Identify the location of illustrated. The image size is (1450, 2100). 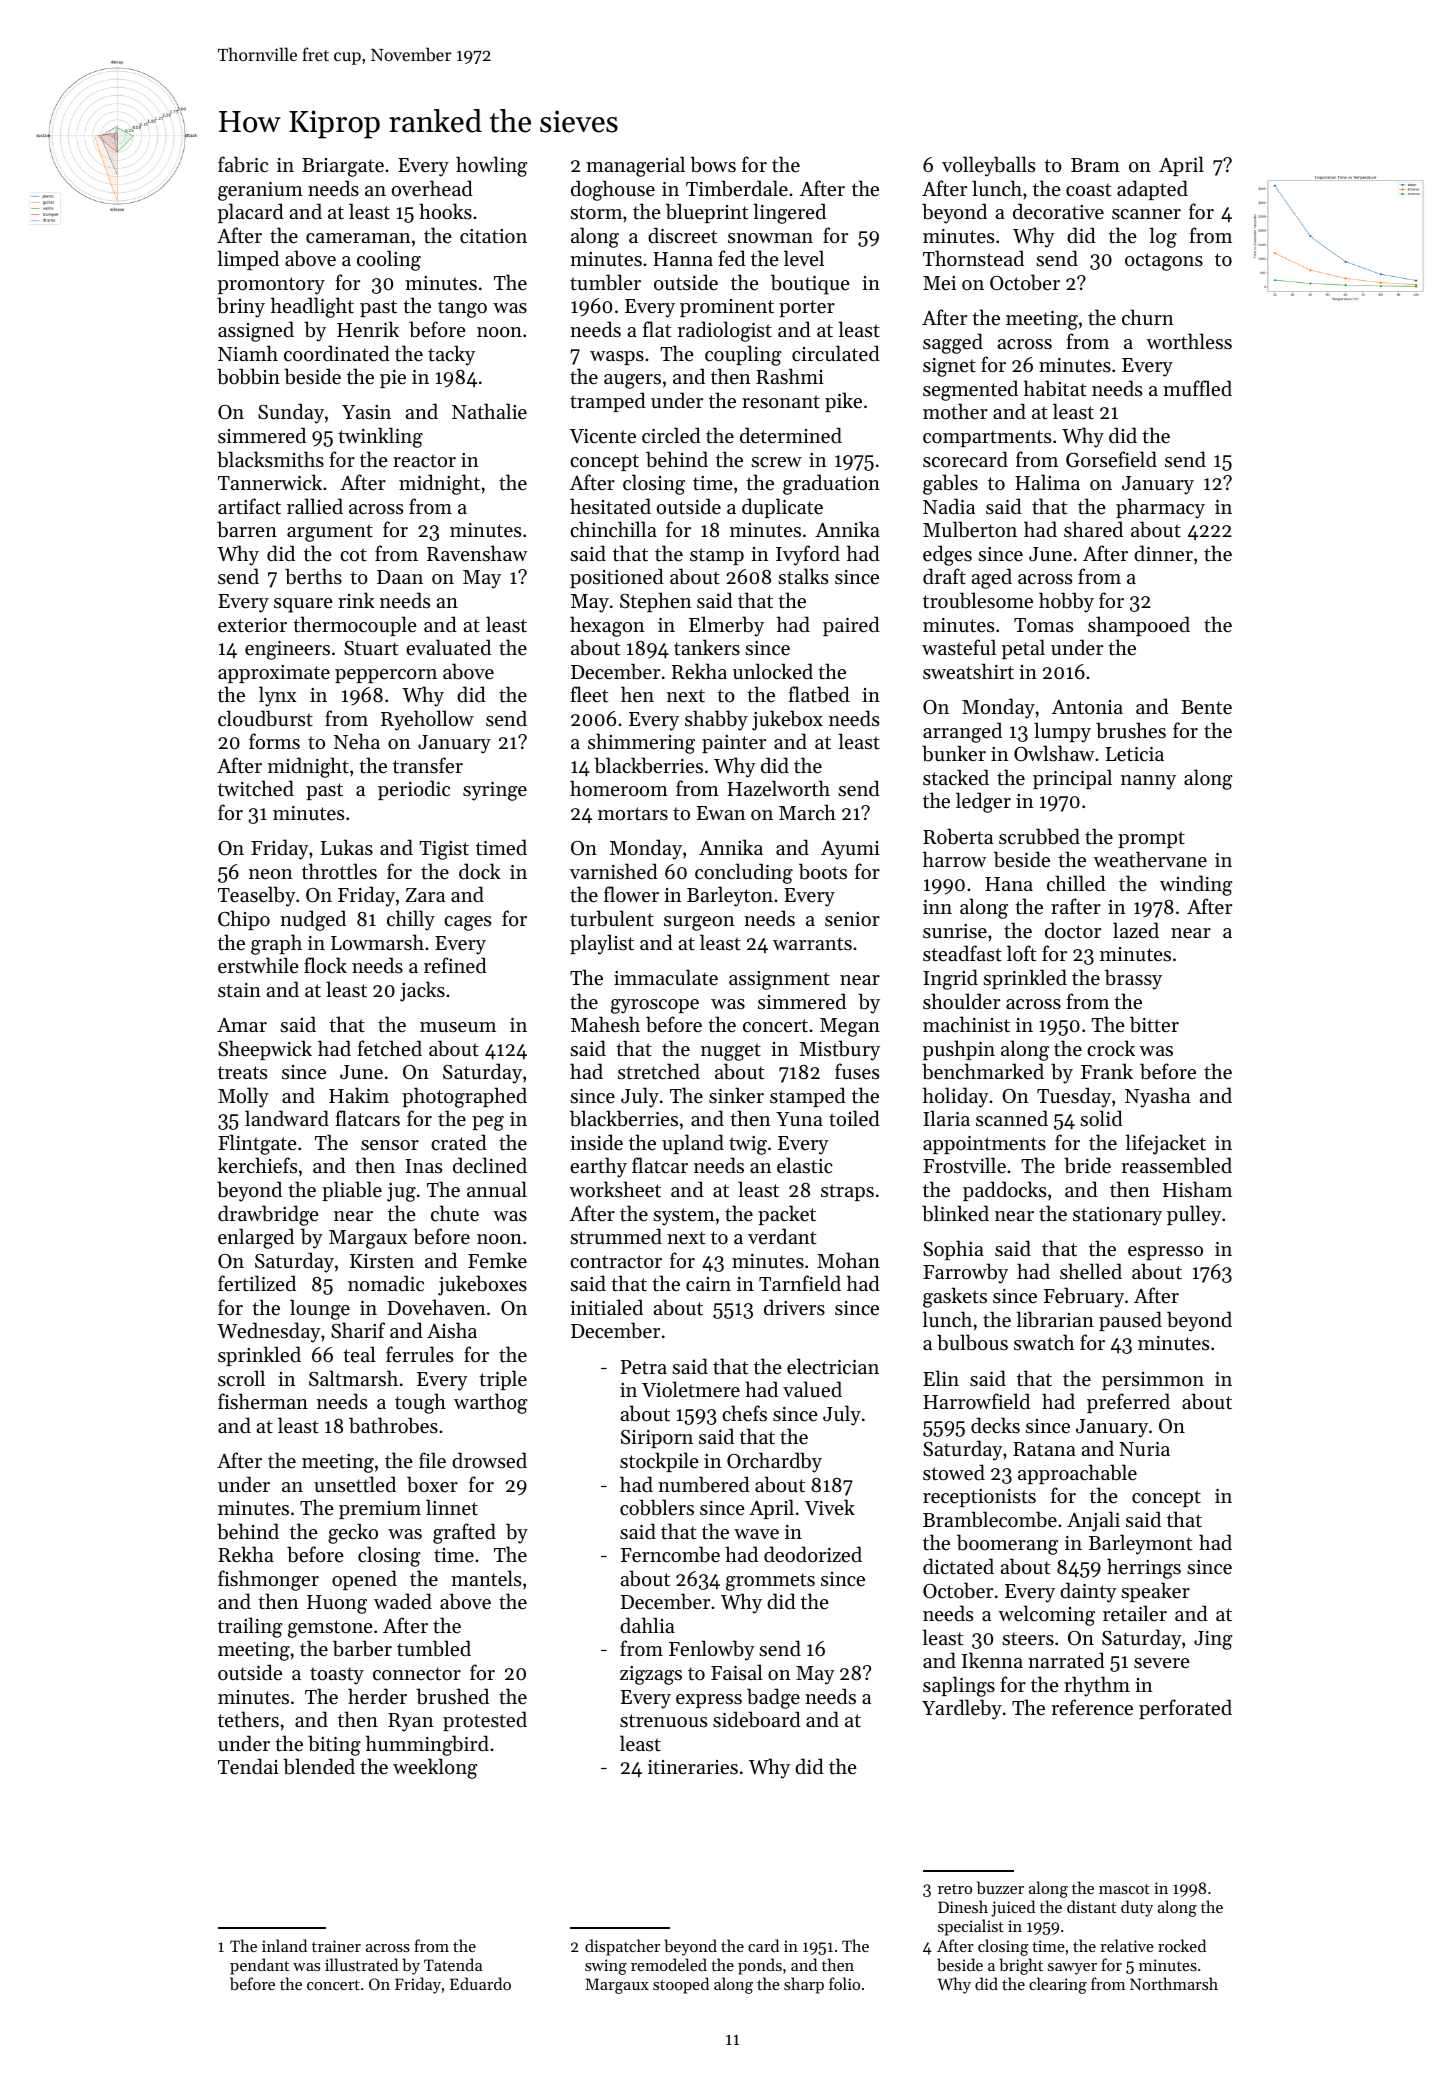
(361, 1964).
